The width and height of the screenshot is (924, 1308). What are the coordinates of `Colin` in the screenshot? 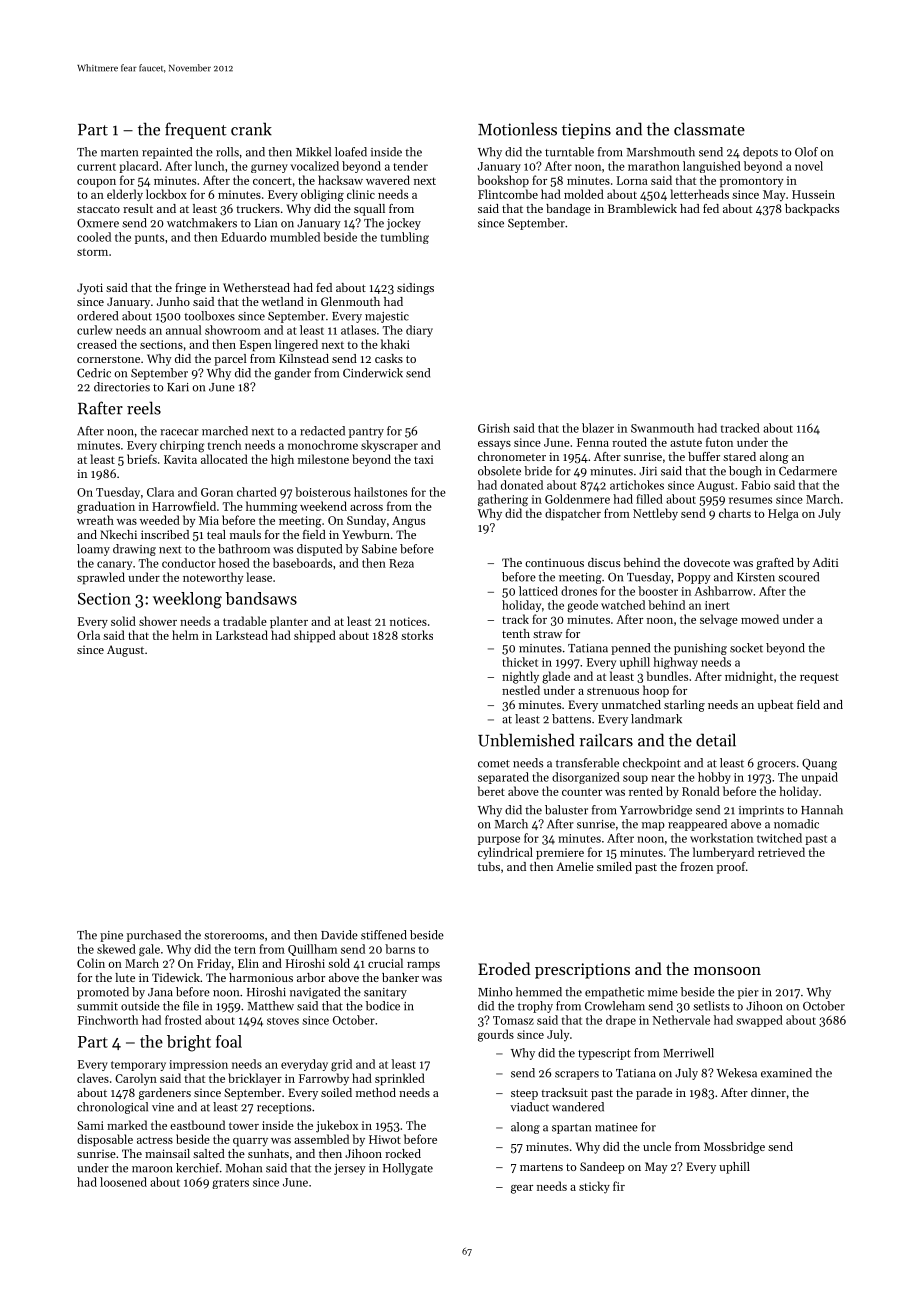 It's located at (91, 963).
